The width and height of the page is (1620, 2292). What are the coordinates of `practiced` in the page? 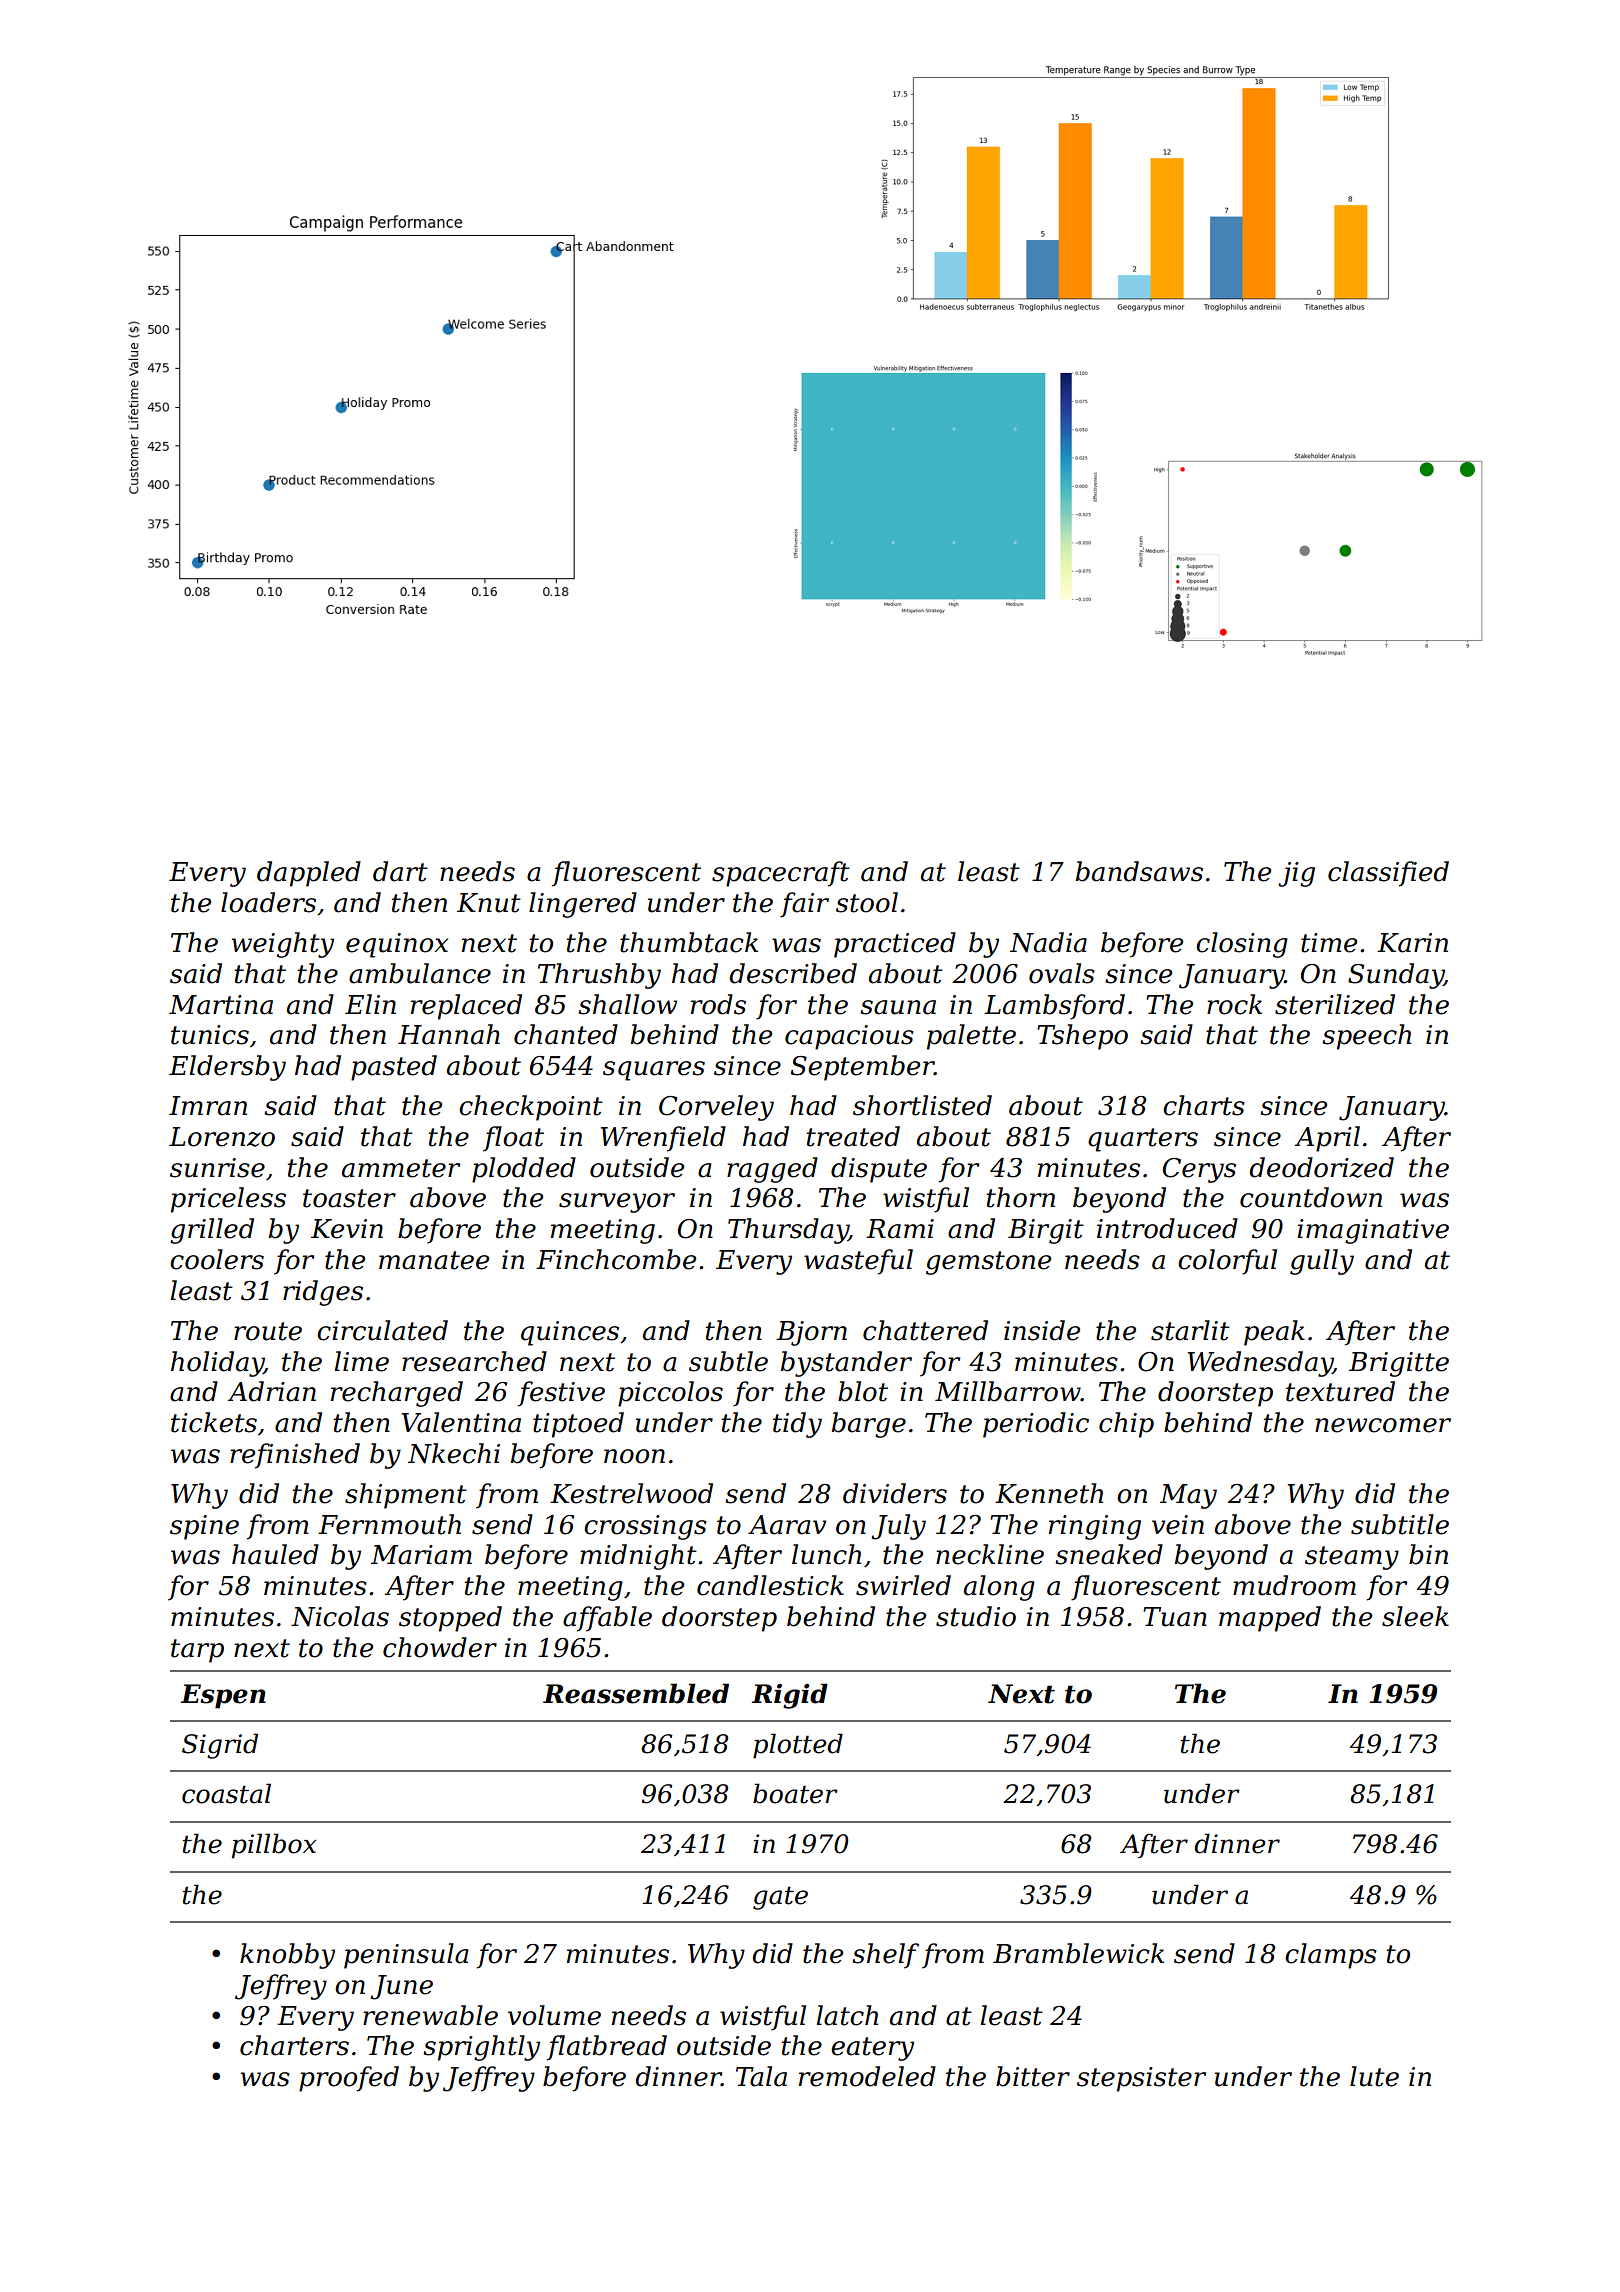 It's located at (895, 945).
